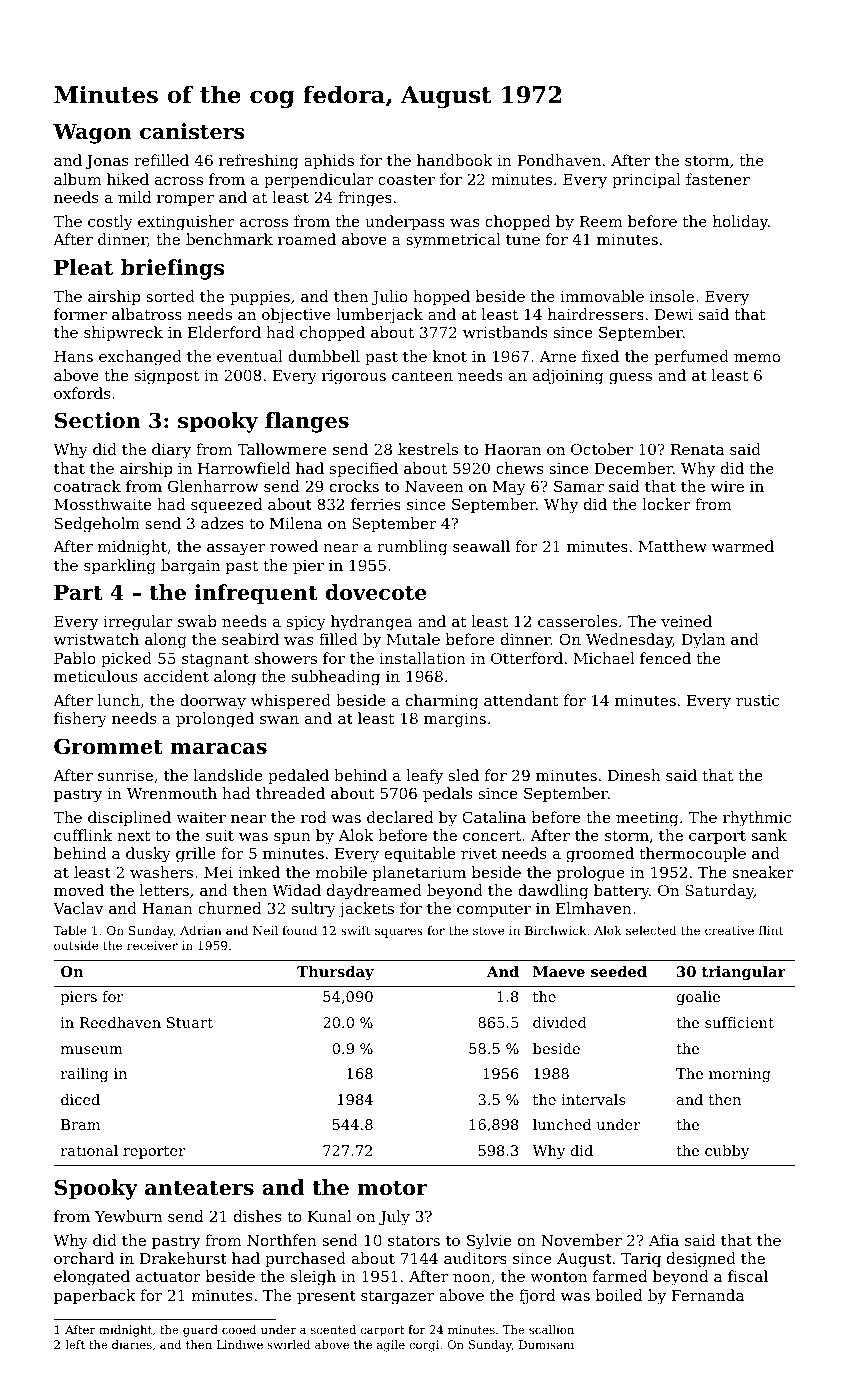  I want to click on corgi, so click(424, 1346).
